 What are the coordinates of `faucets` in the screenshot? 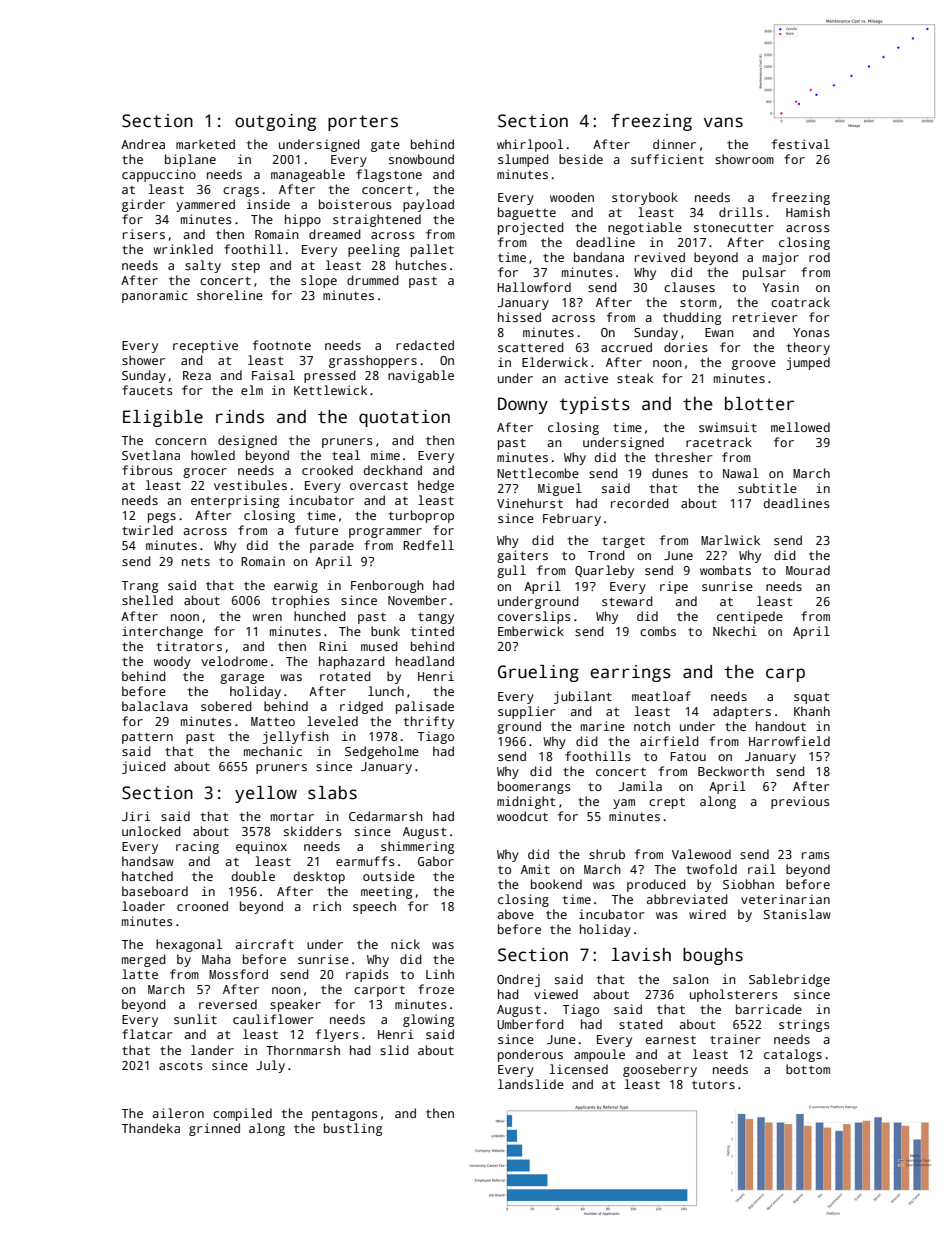 It's located at (147, 390).
